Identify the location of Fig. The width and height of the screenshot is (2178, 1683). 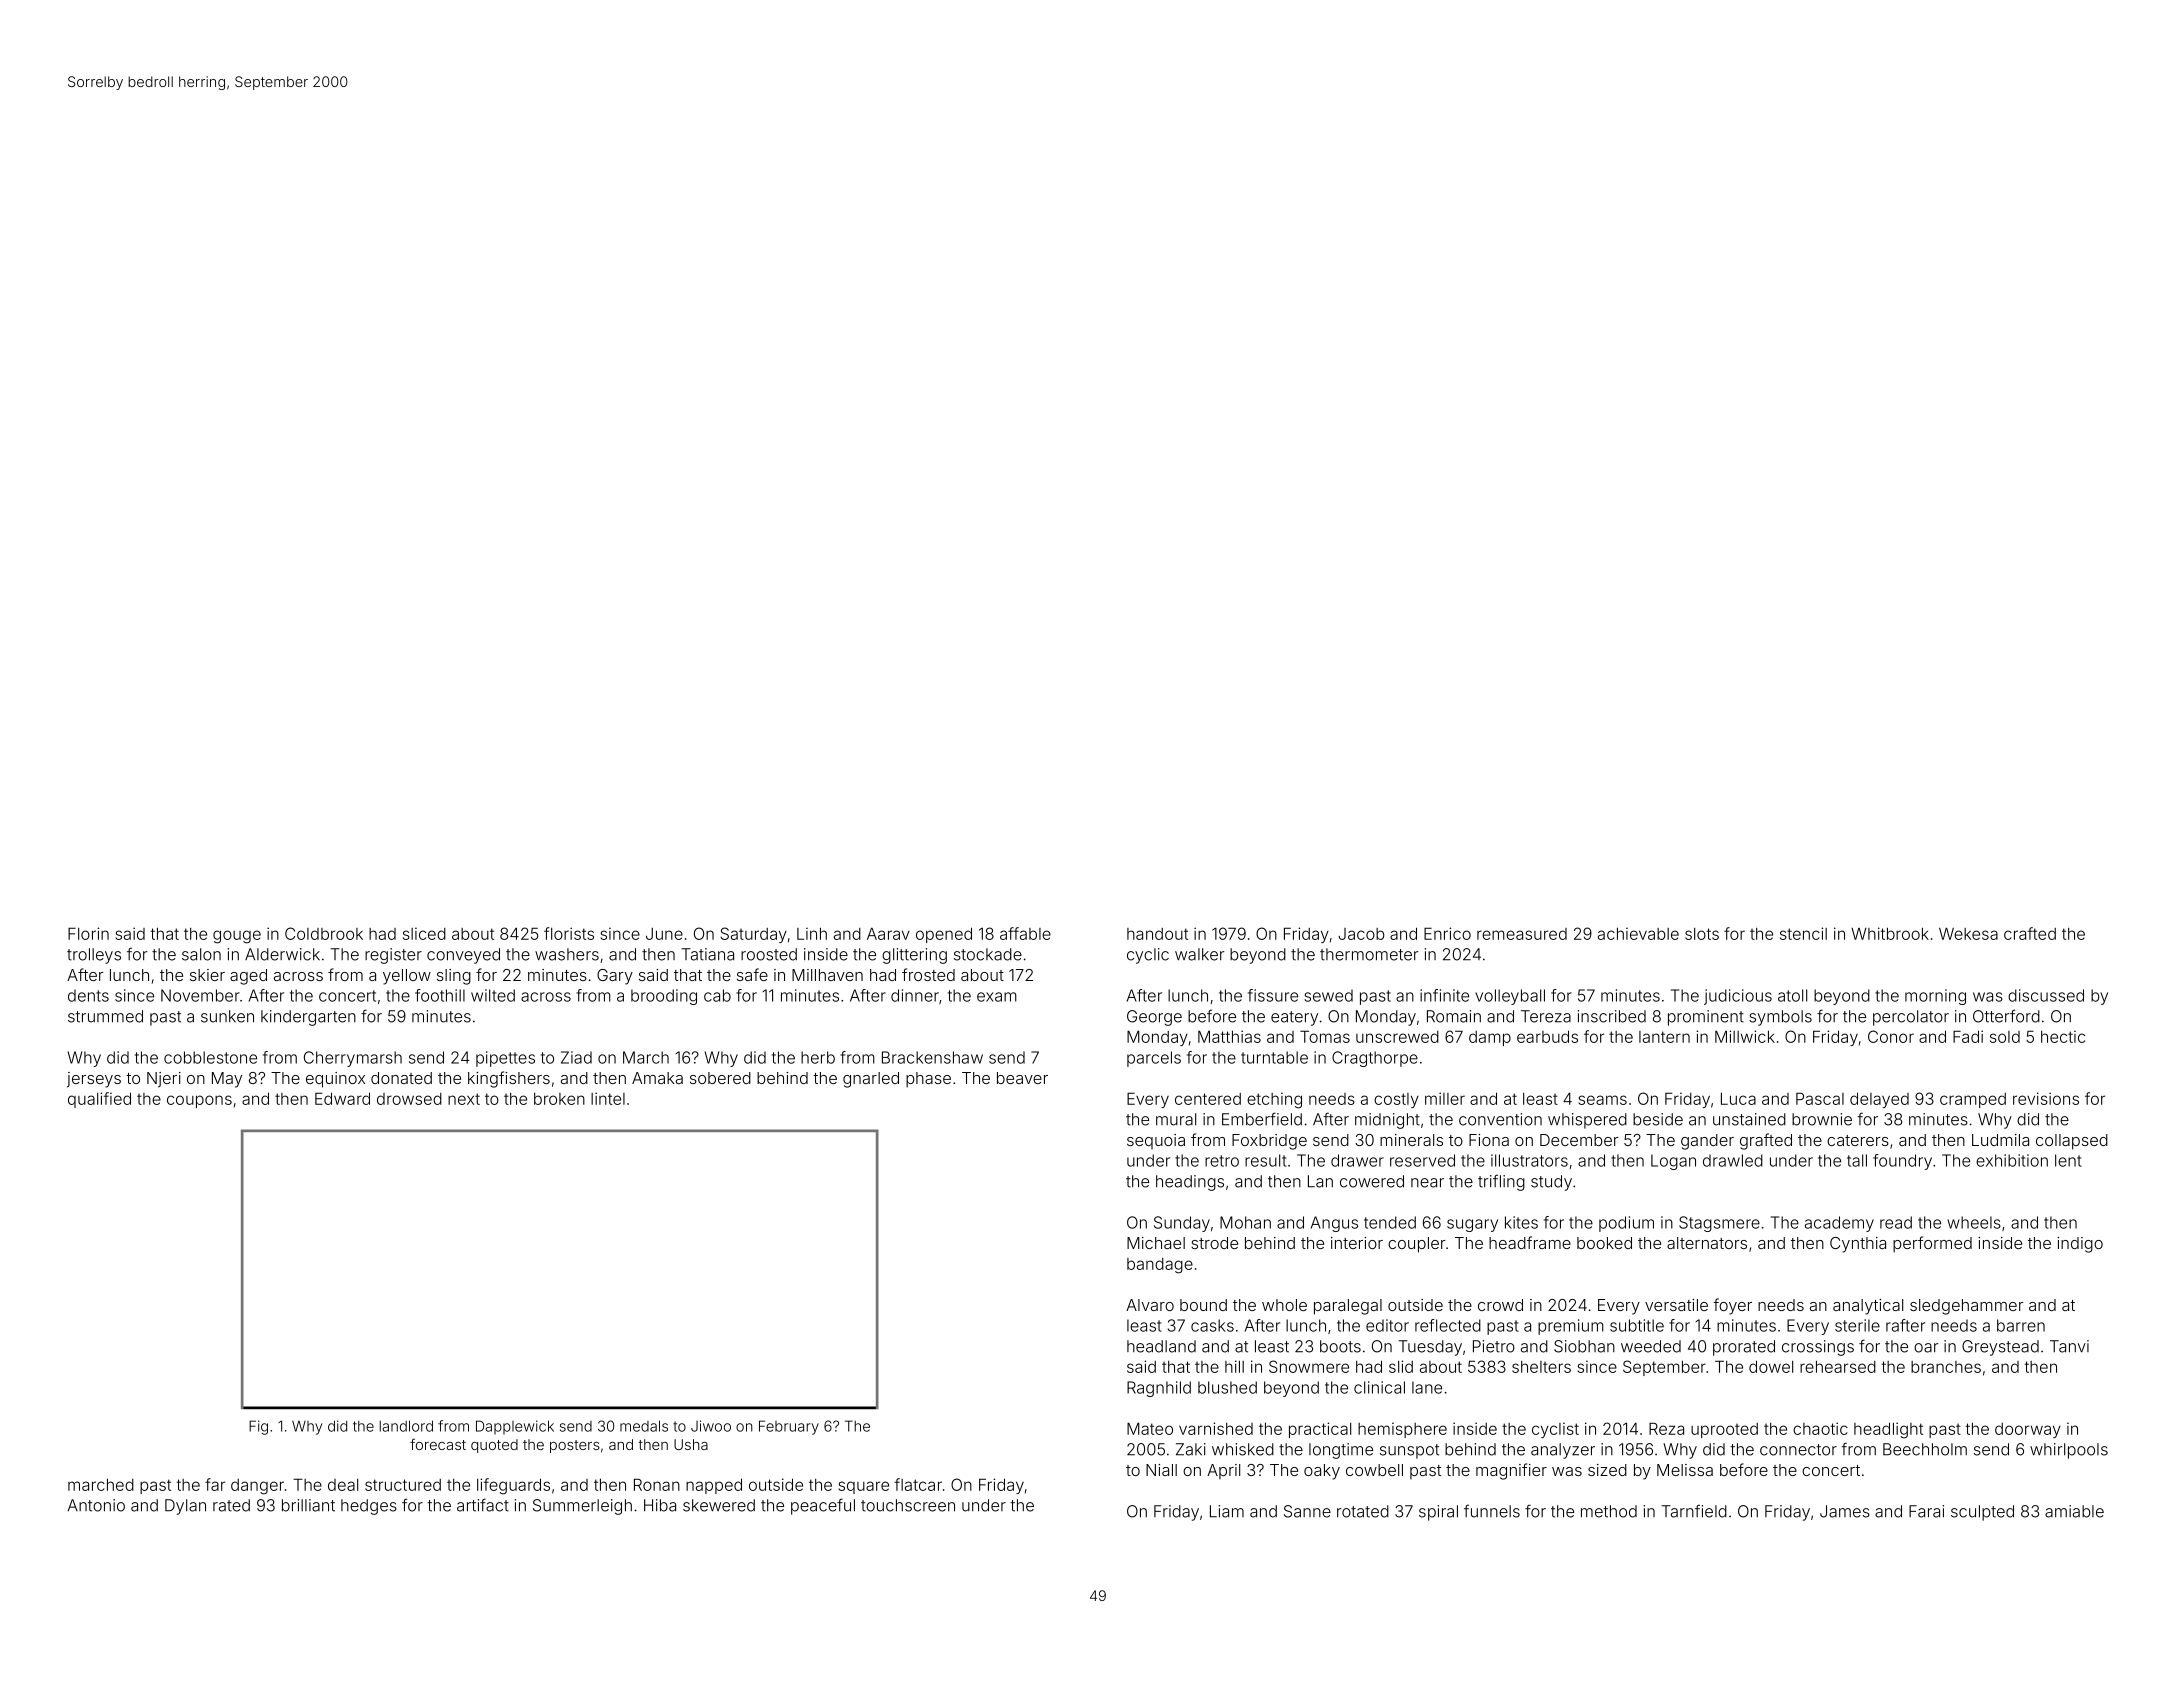
(258, 1427).
